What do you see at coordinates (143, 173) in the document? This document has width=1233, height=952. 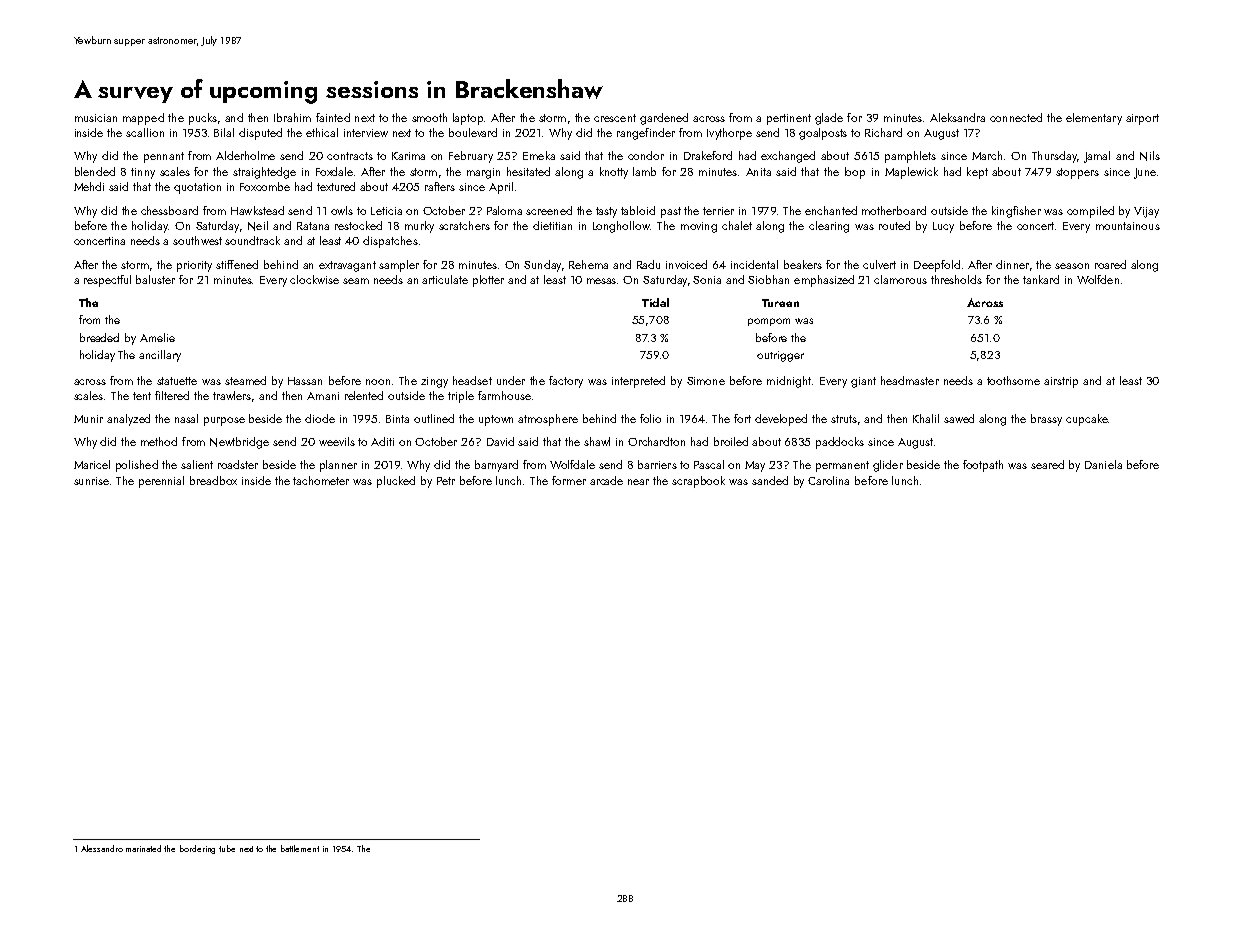 I see `tinny` at bounding box center [143, 173].
